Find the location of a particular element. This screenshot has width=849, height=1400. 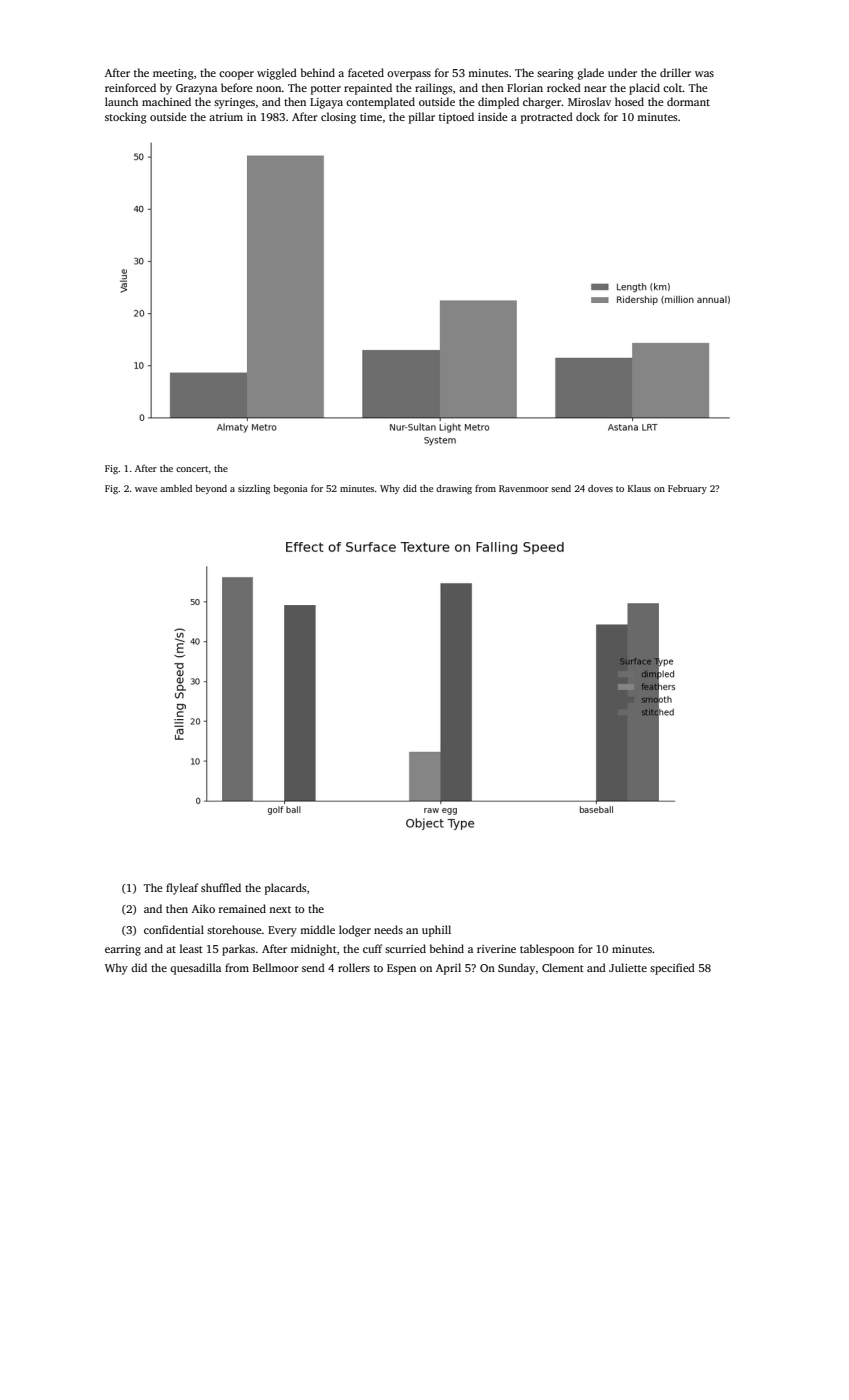

quesadilla is located at coordinates (195, 969).
